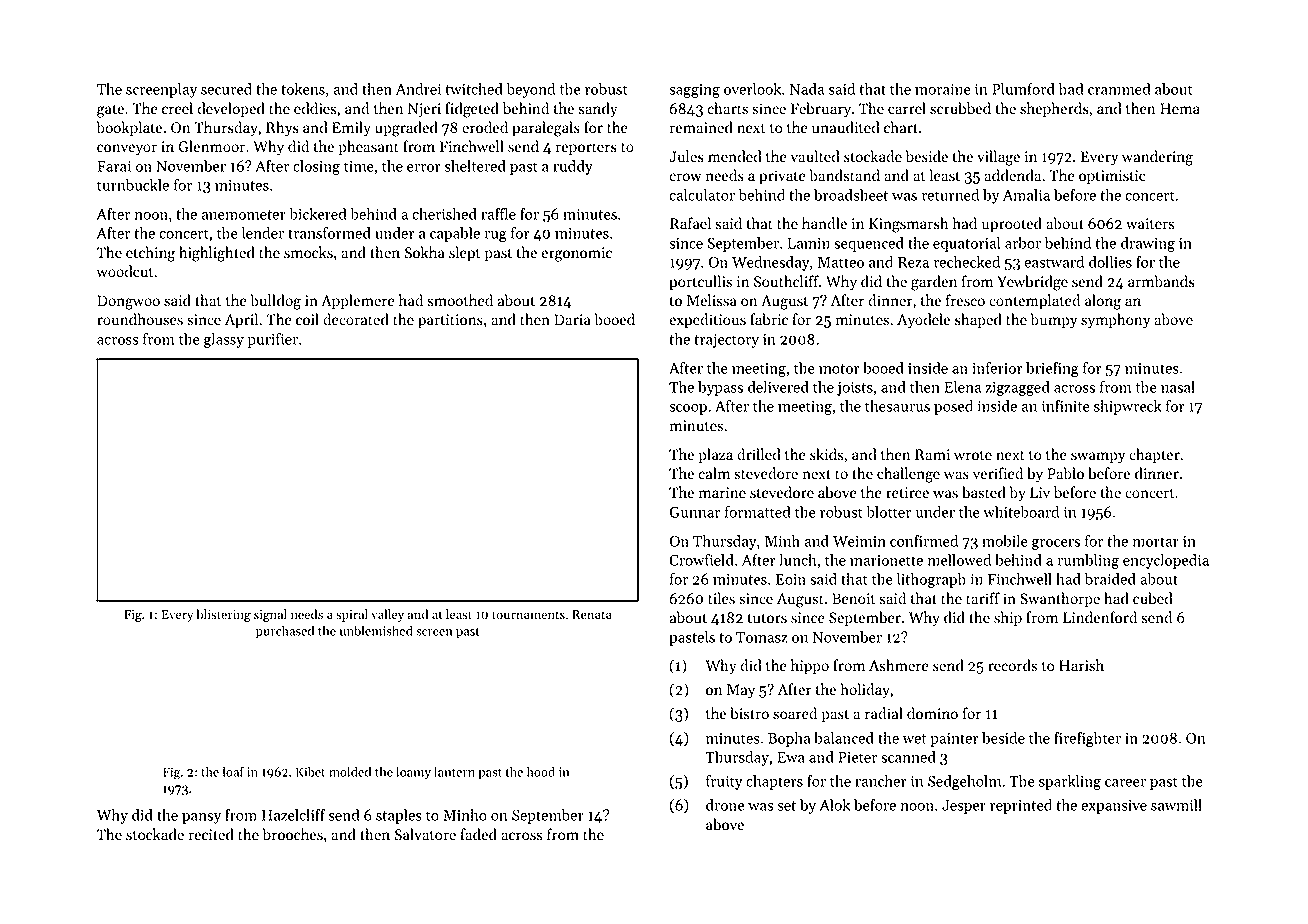 This document has width=1308, height=924. What do you see at coordinates (726, 341) in the document?
I see `trajectory` at bounding box center [726, 341].
